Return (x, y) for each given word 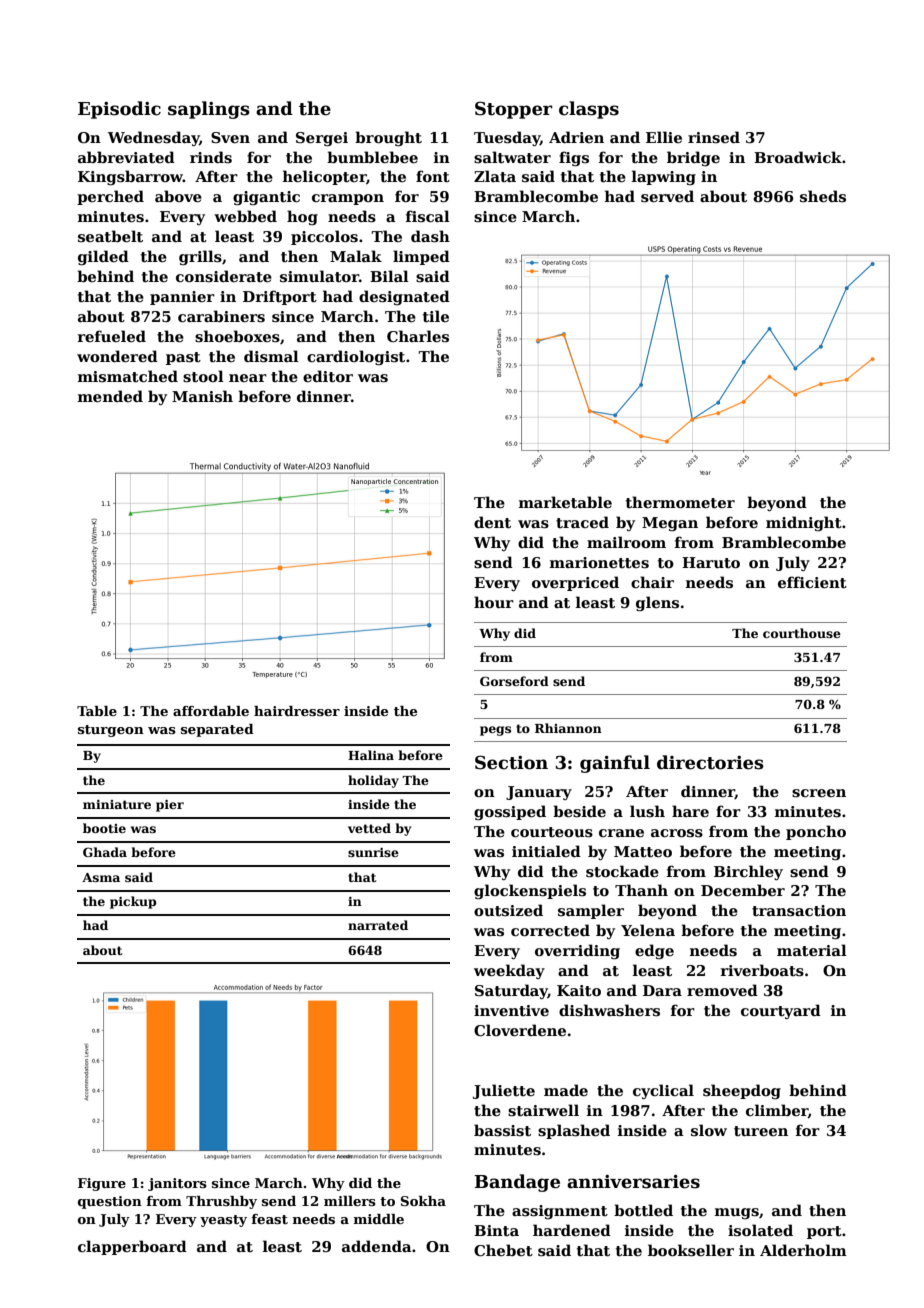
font (433, 176)
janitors (177, 1184)
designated (404, 297)
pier (170, 806)
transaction (799, 911)
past (183, 358)
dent (492, 522)
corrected (550, 930)
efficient (812, 582)
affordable (211, 711)
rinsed (714, 137)
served (667, 196)
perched (110, 197)
